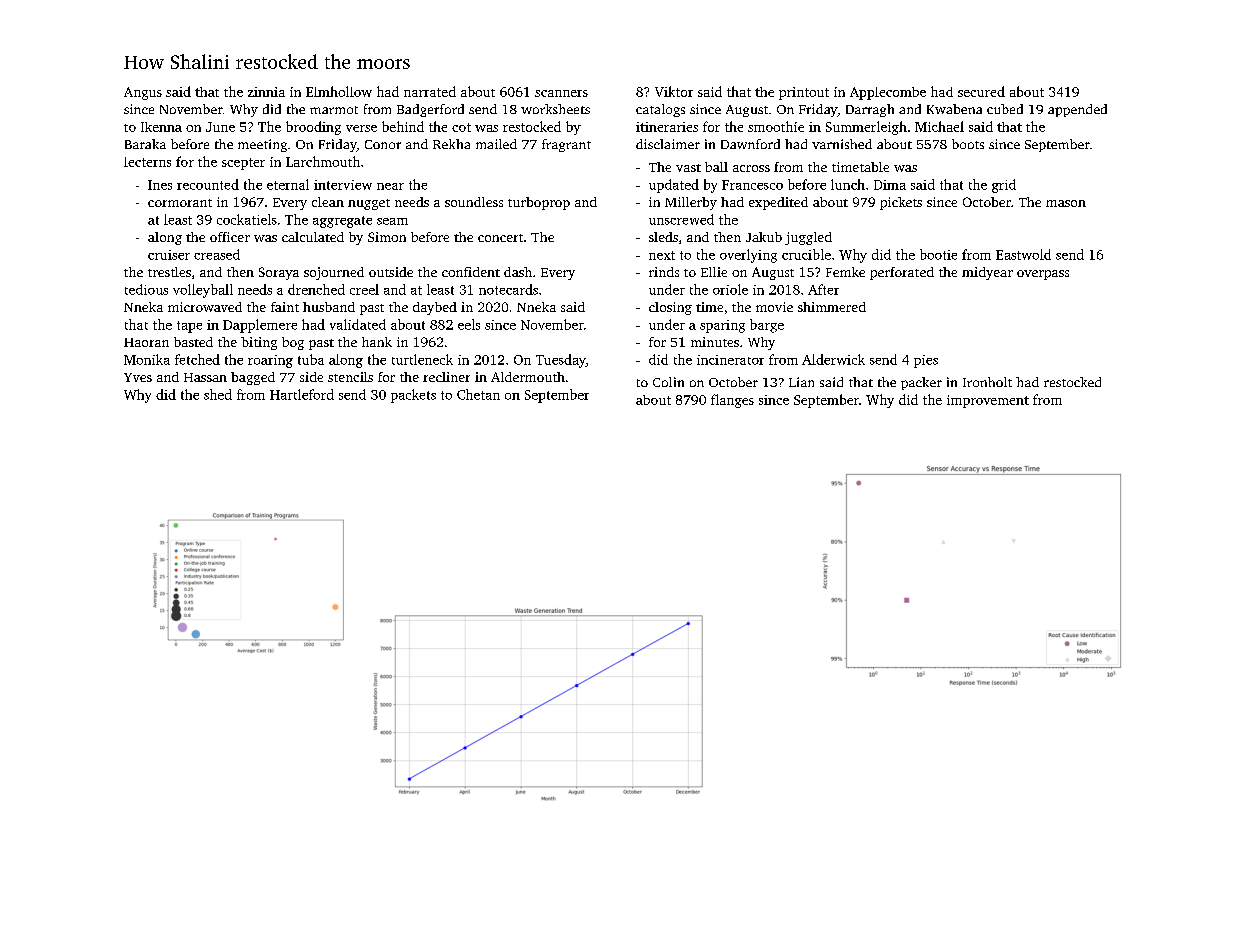  What do you see at coordinates (555, 109) in the document?
I see `worksheets` at bounding box center [555, 109].
